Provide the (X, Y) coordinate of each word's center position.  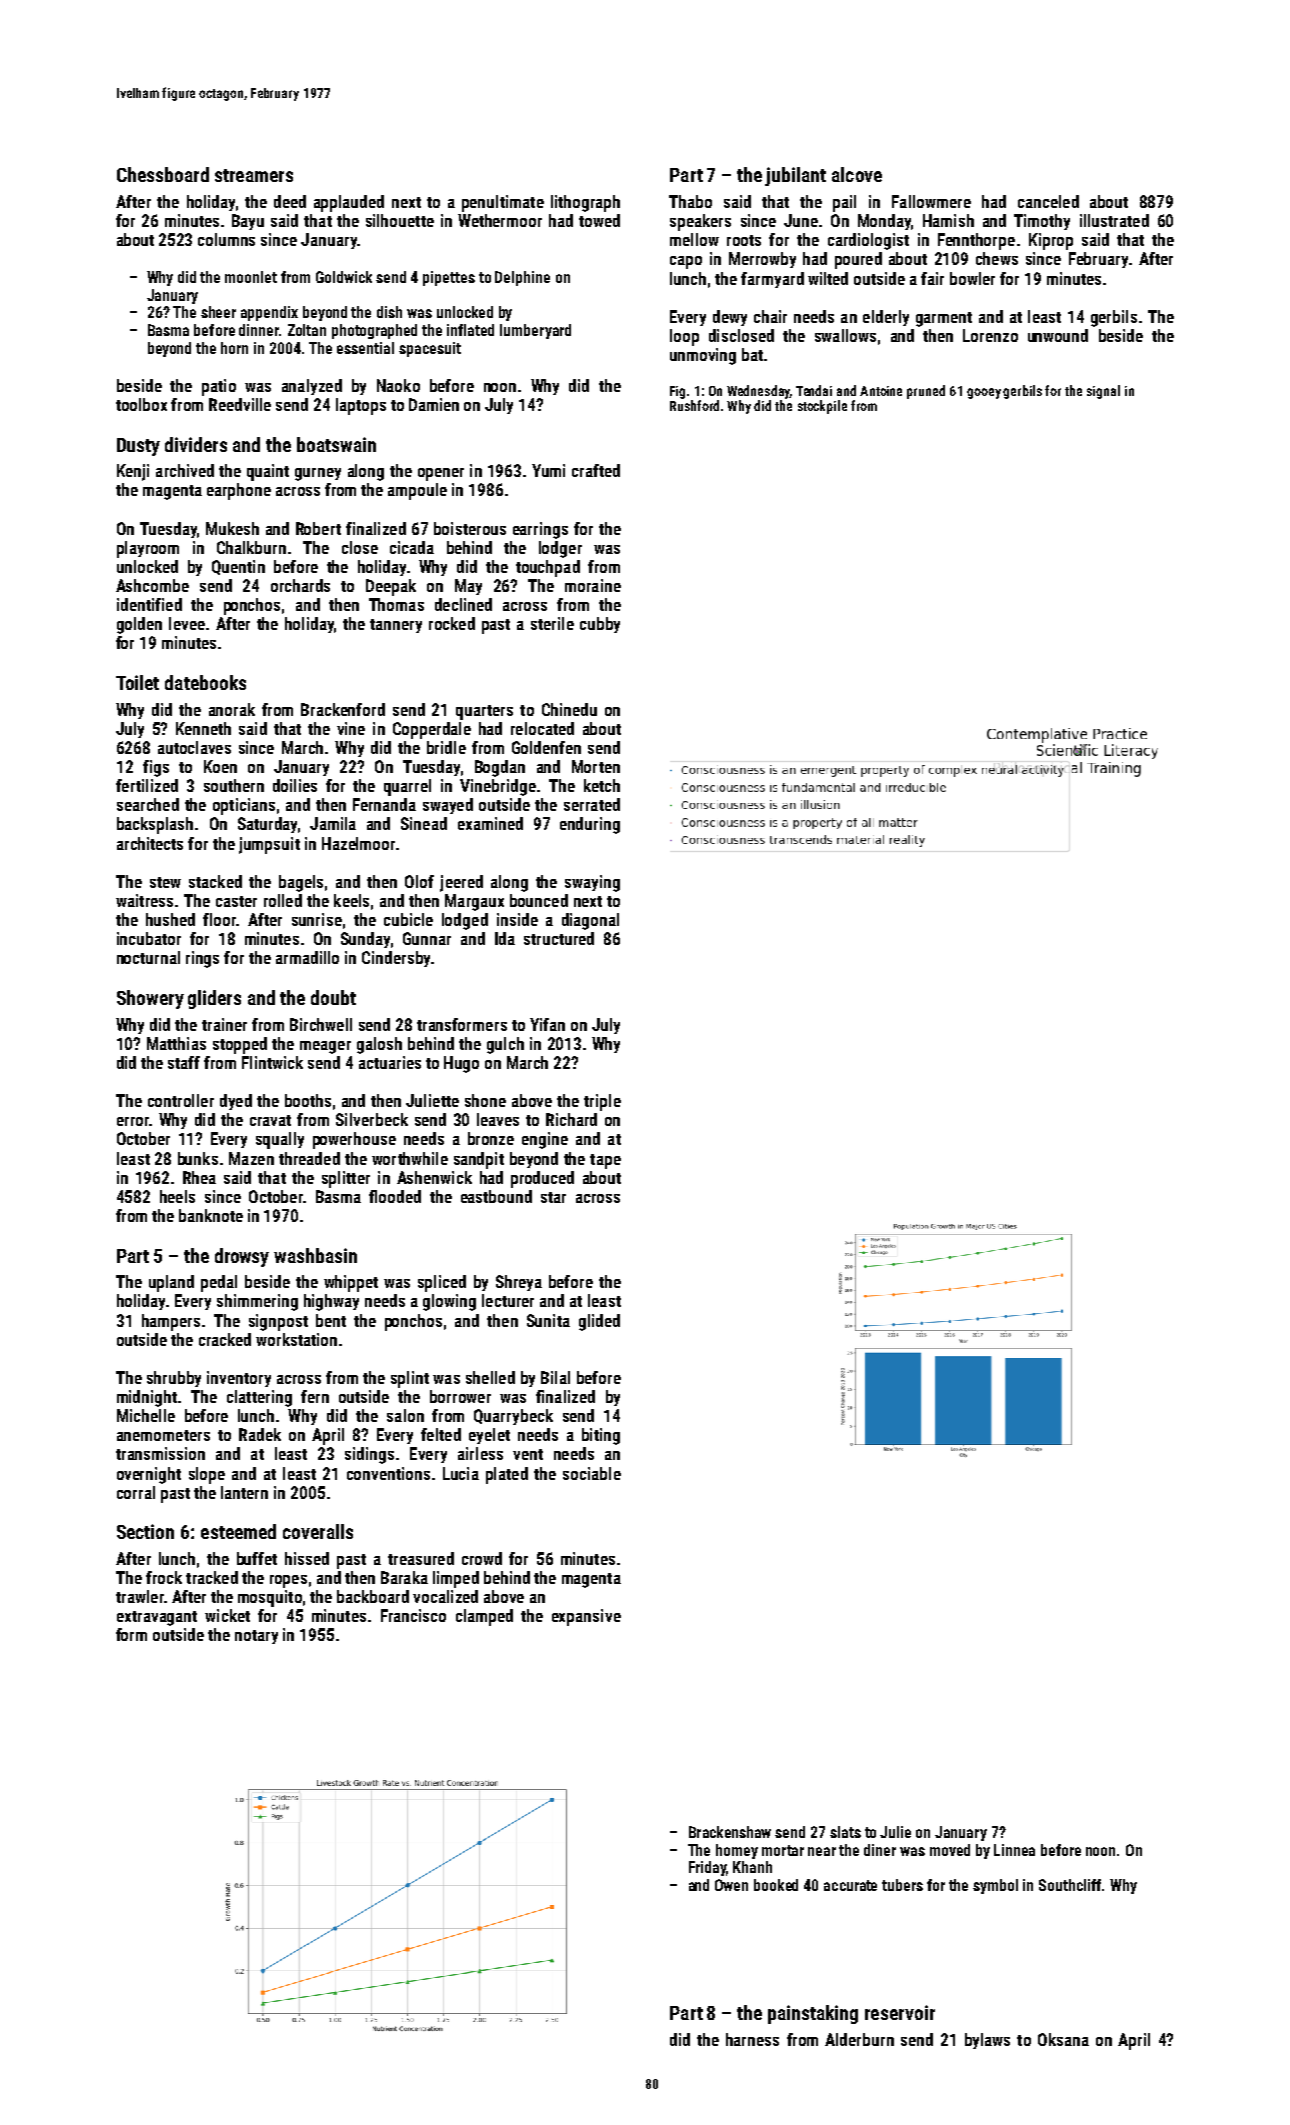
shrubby (174, 1379)
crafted (596, 470)
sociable (592, 1473)
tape (605, 1161)
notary (256, 1637)
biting (601, 1436)
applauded (349, 203)
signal (1103, 392)
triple (602, 1102)
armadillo (307, 957)
